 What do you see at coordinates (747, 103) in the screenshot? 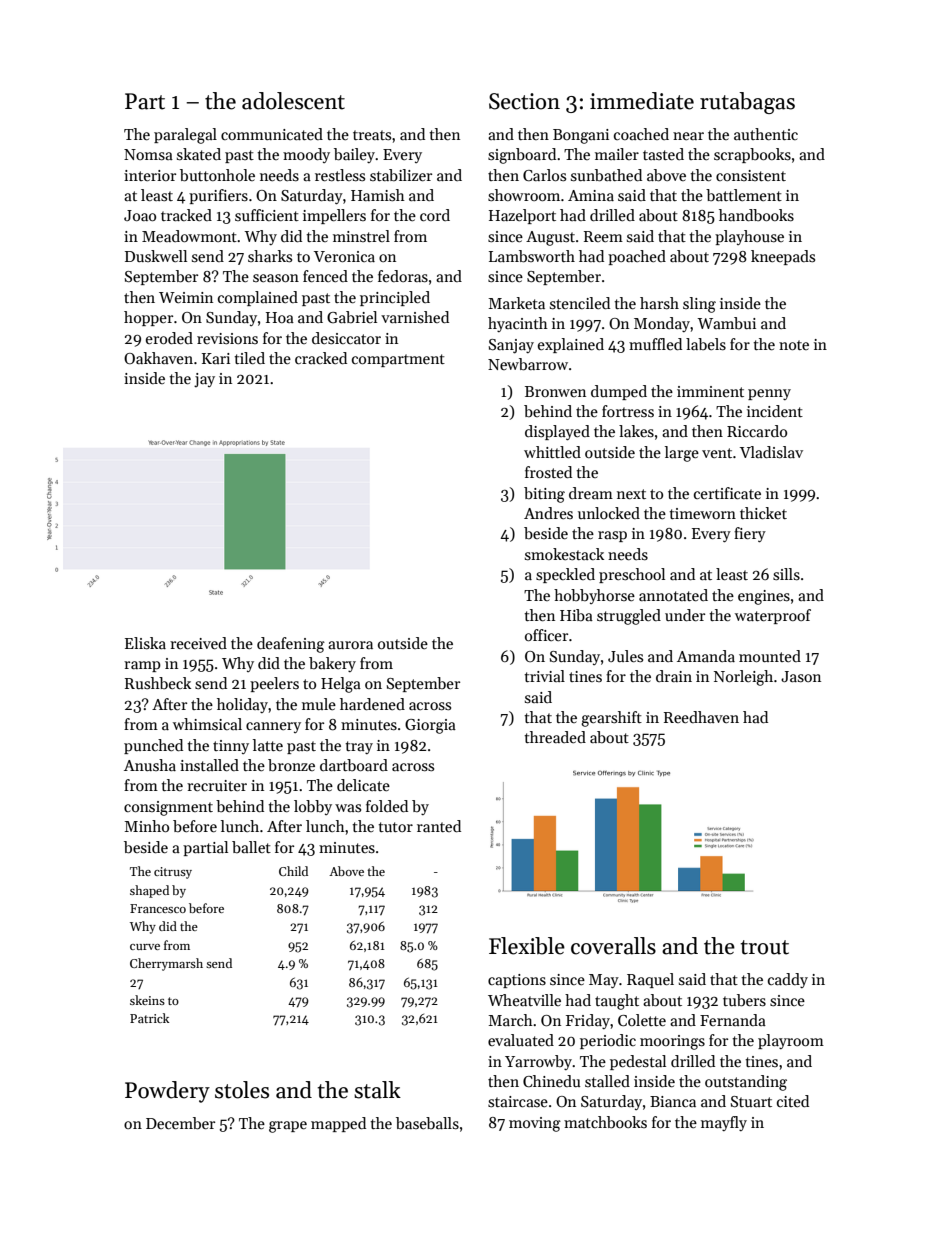
I see `rutabagas` at bounding box center [747, 103].
